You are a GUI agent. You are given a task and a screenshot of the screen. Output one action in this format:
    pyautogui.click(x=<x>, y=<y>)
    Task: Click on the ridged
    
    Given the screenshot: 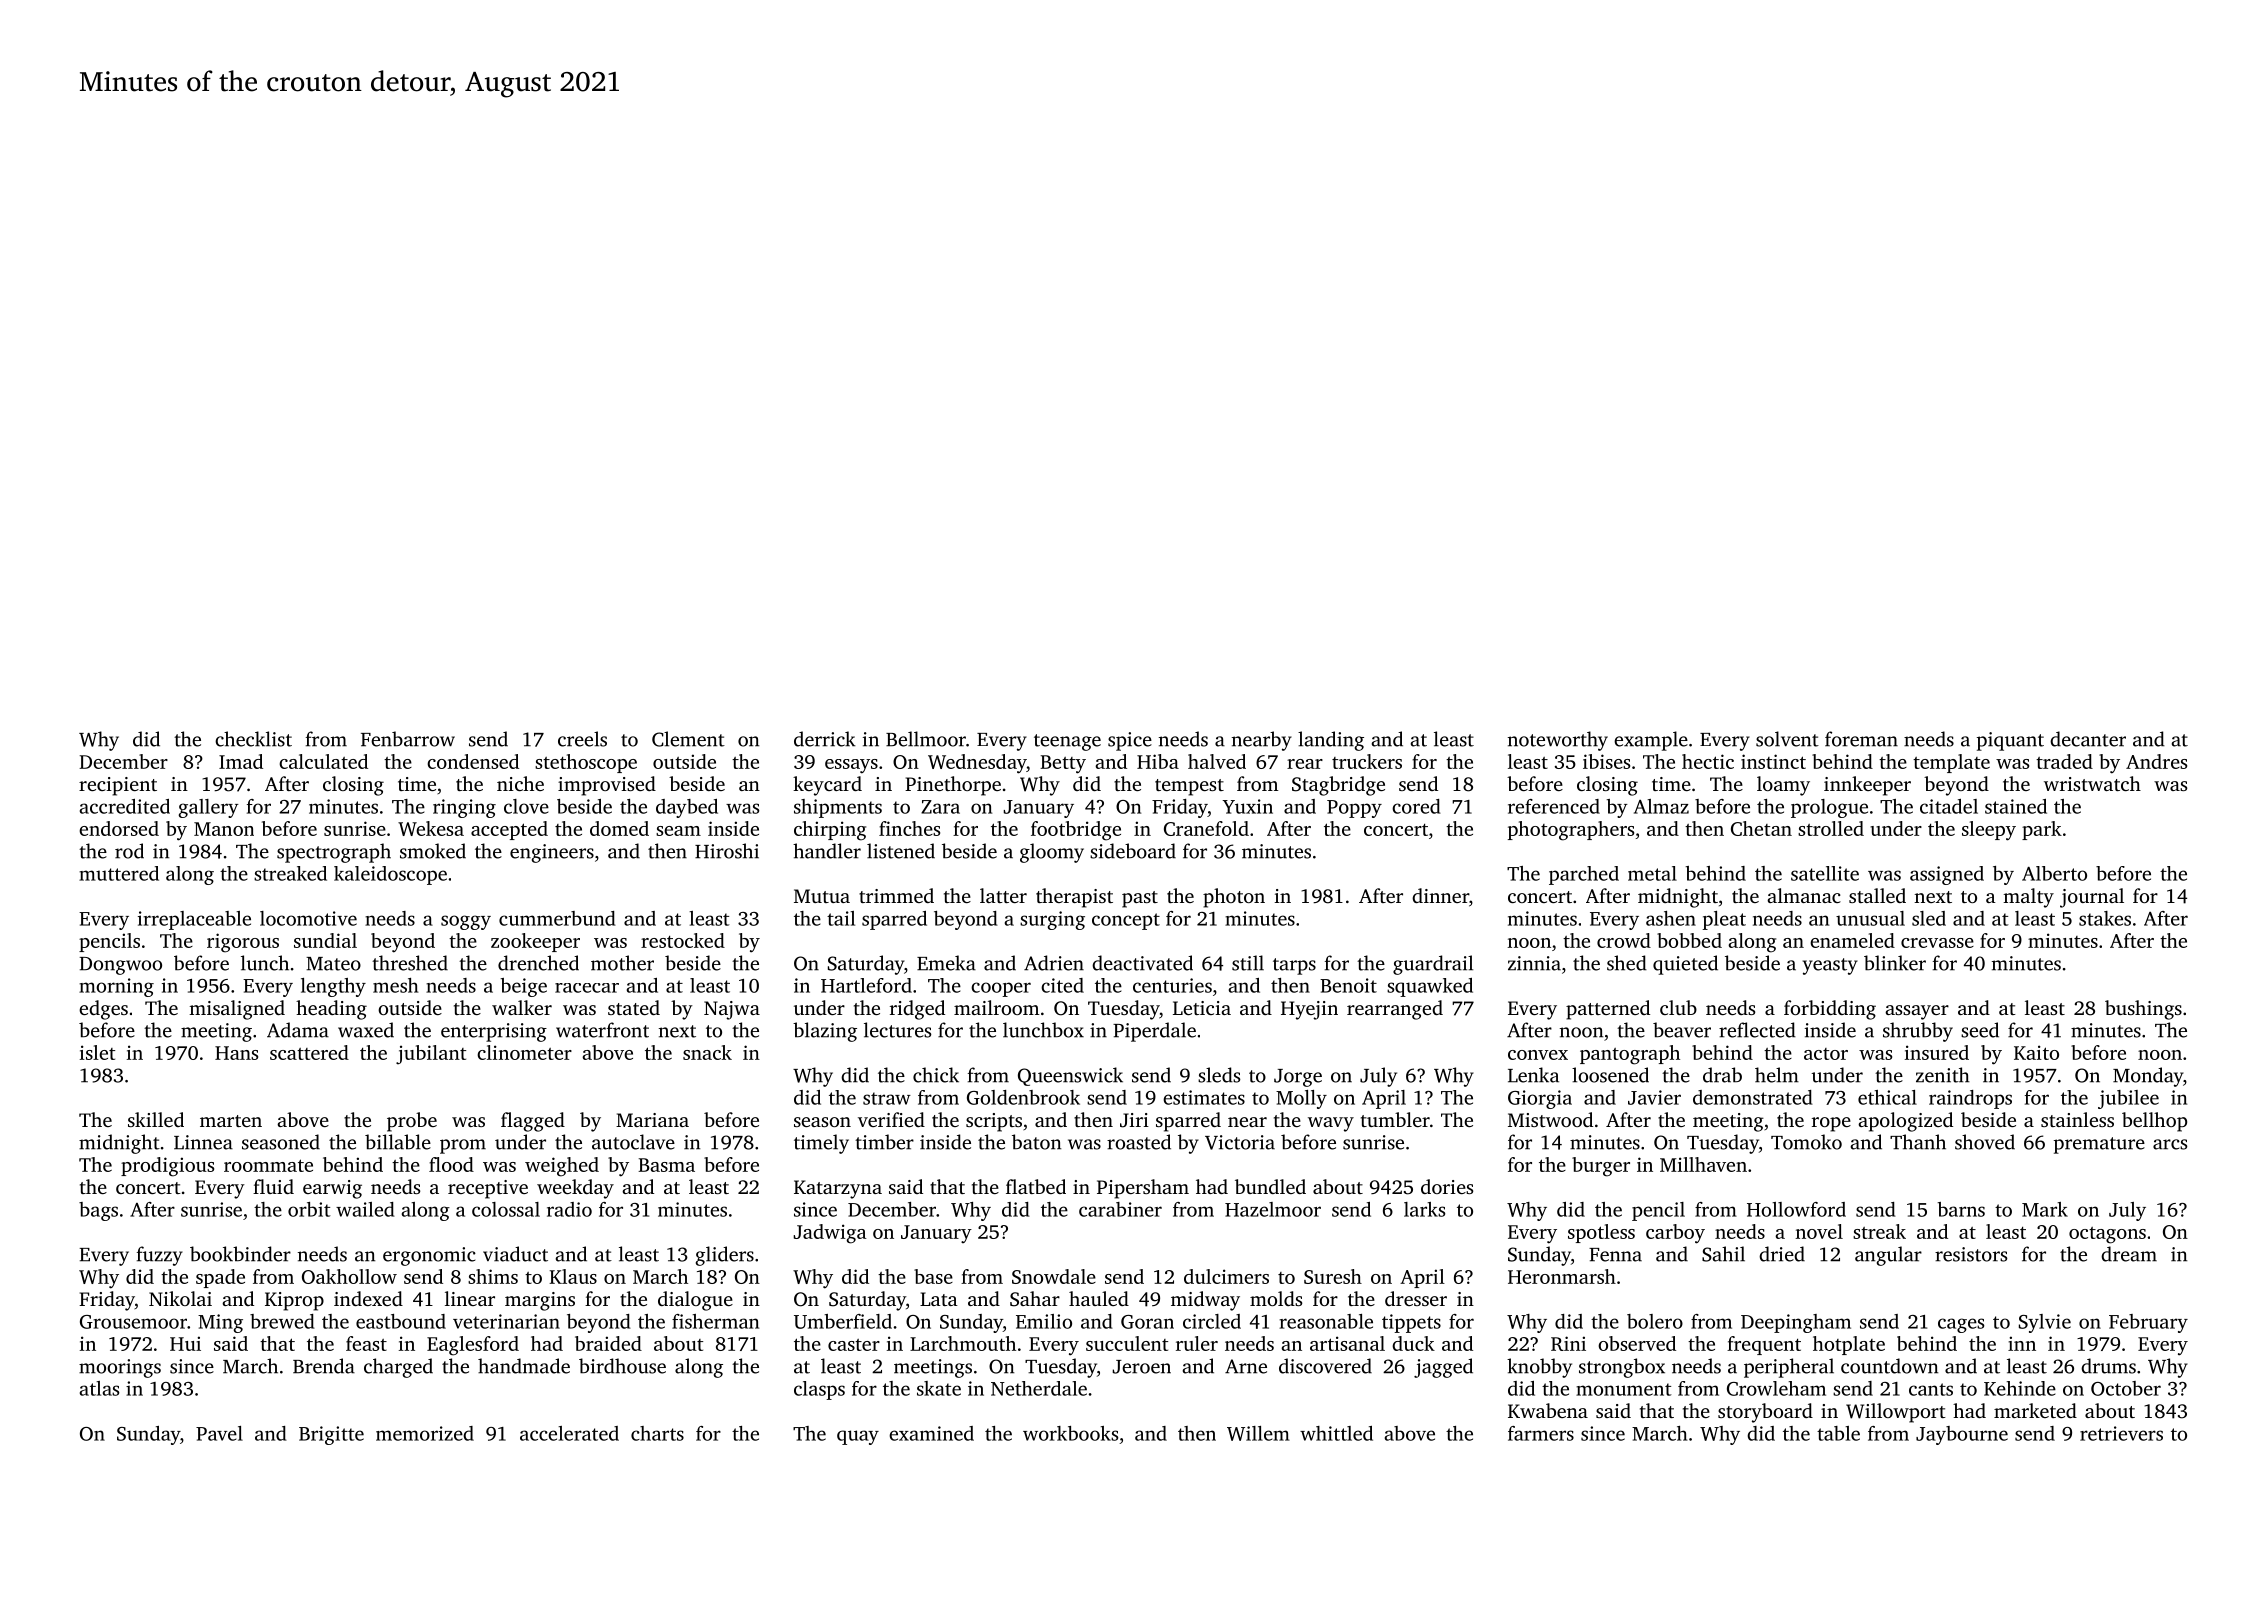 What is the action you would take?
    pyautogui.click(x=917, y=1010)
